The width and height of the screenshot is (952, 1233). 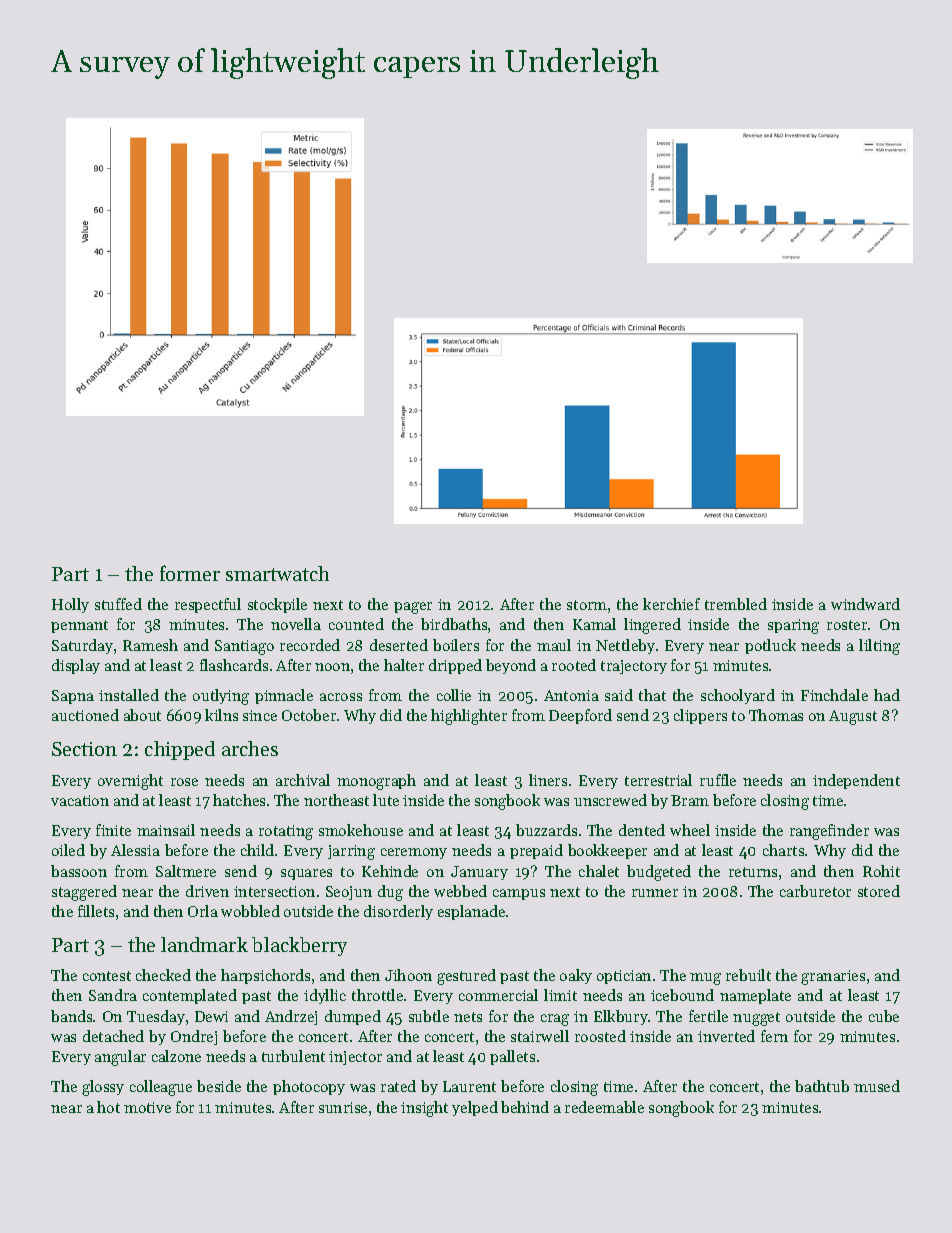 What do you see at coordinates (147, 1107) in the screenshot?
I see `motive` at bounding box center [147, 1107].
